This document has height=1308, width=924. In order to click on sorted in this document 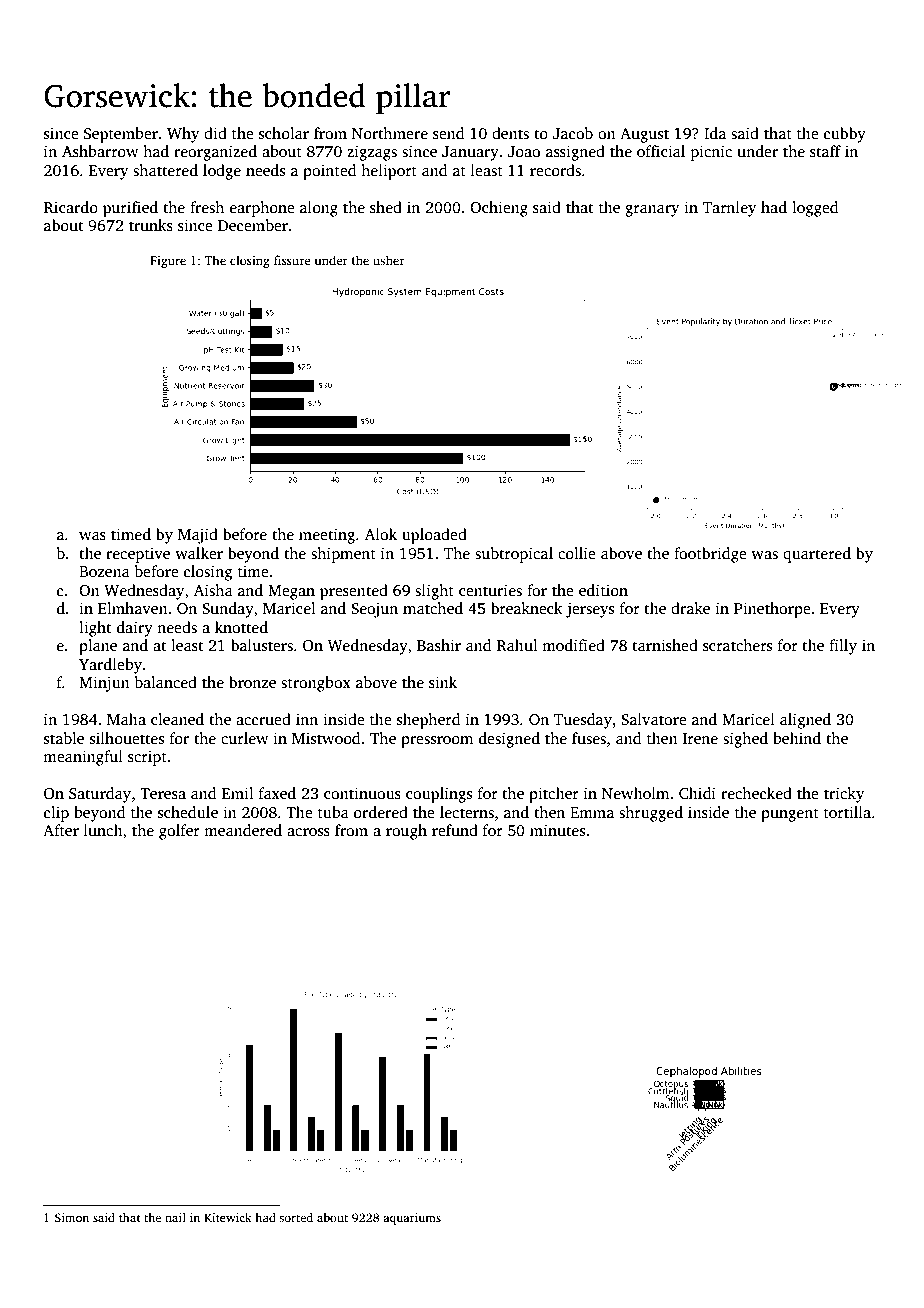, I will do `click(296, 1217)`.
